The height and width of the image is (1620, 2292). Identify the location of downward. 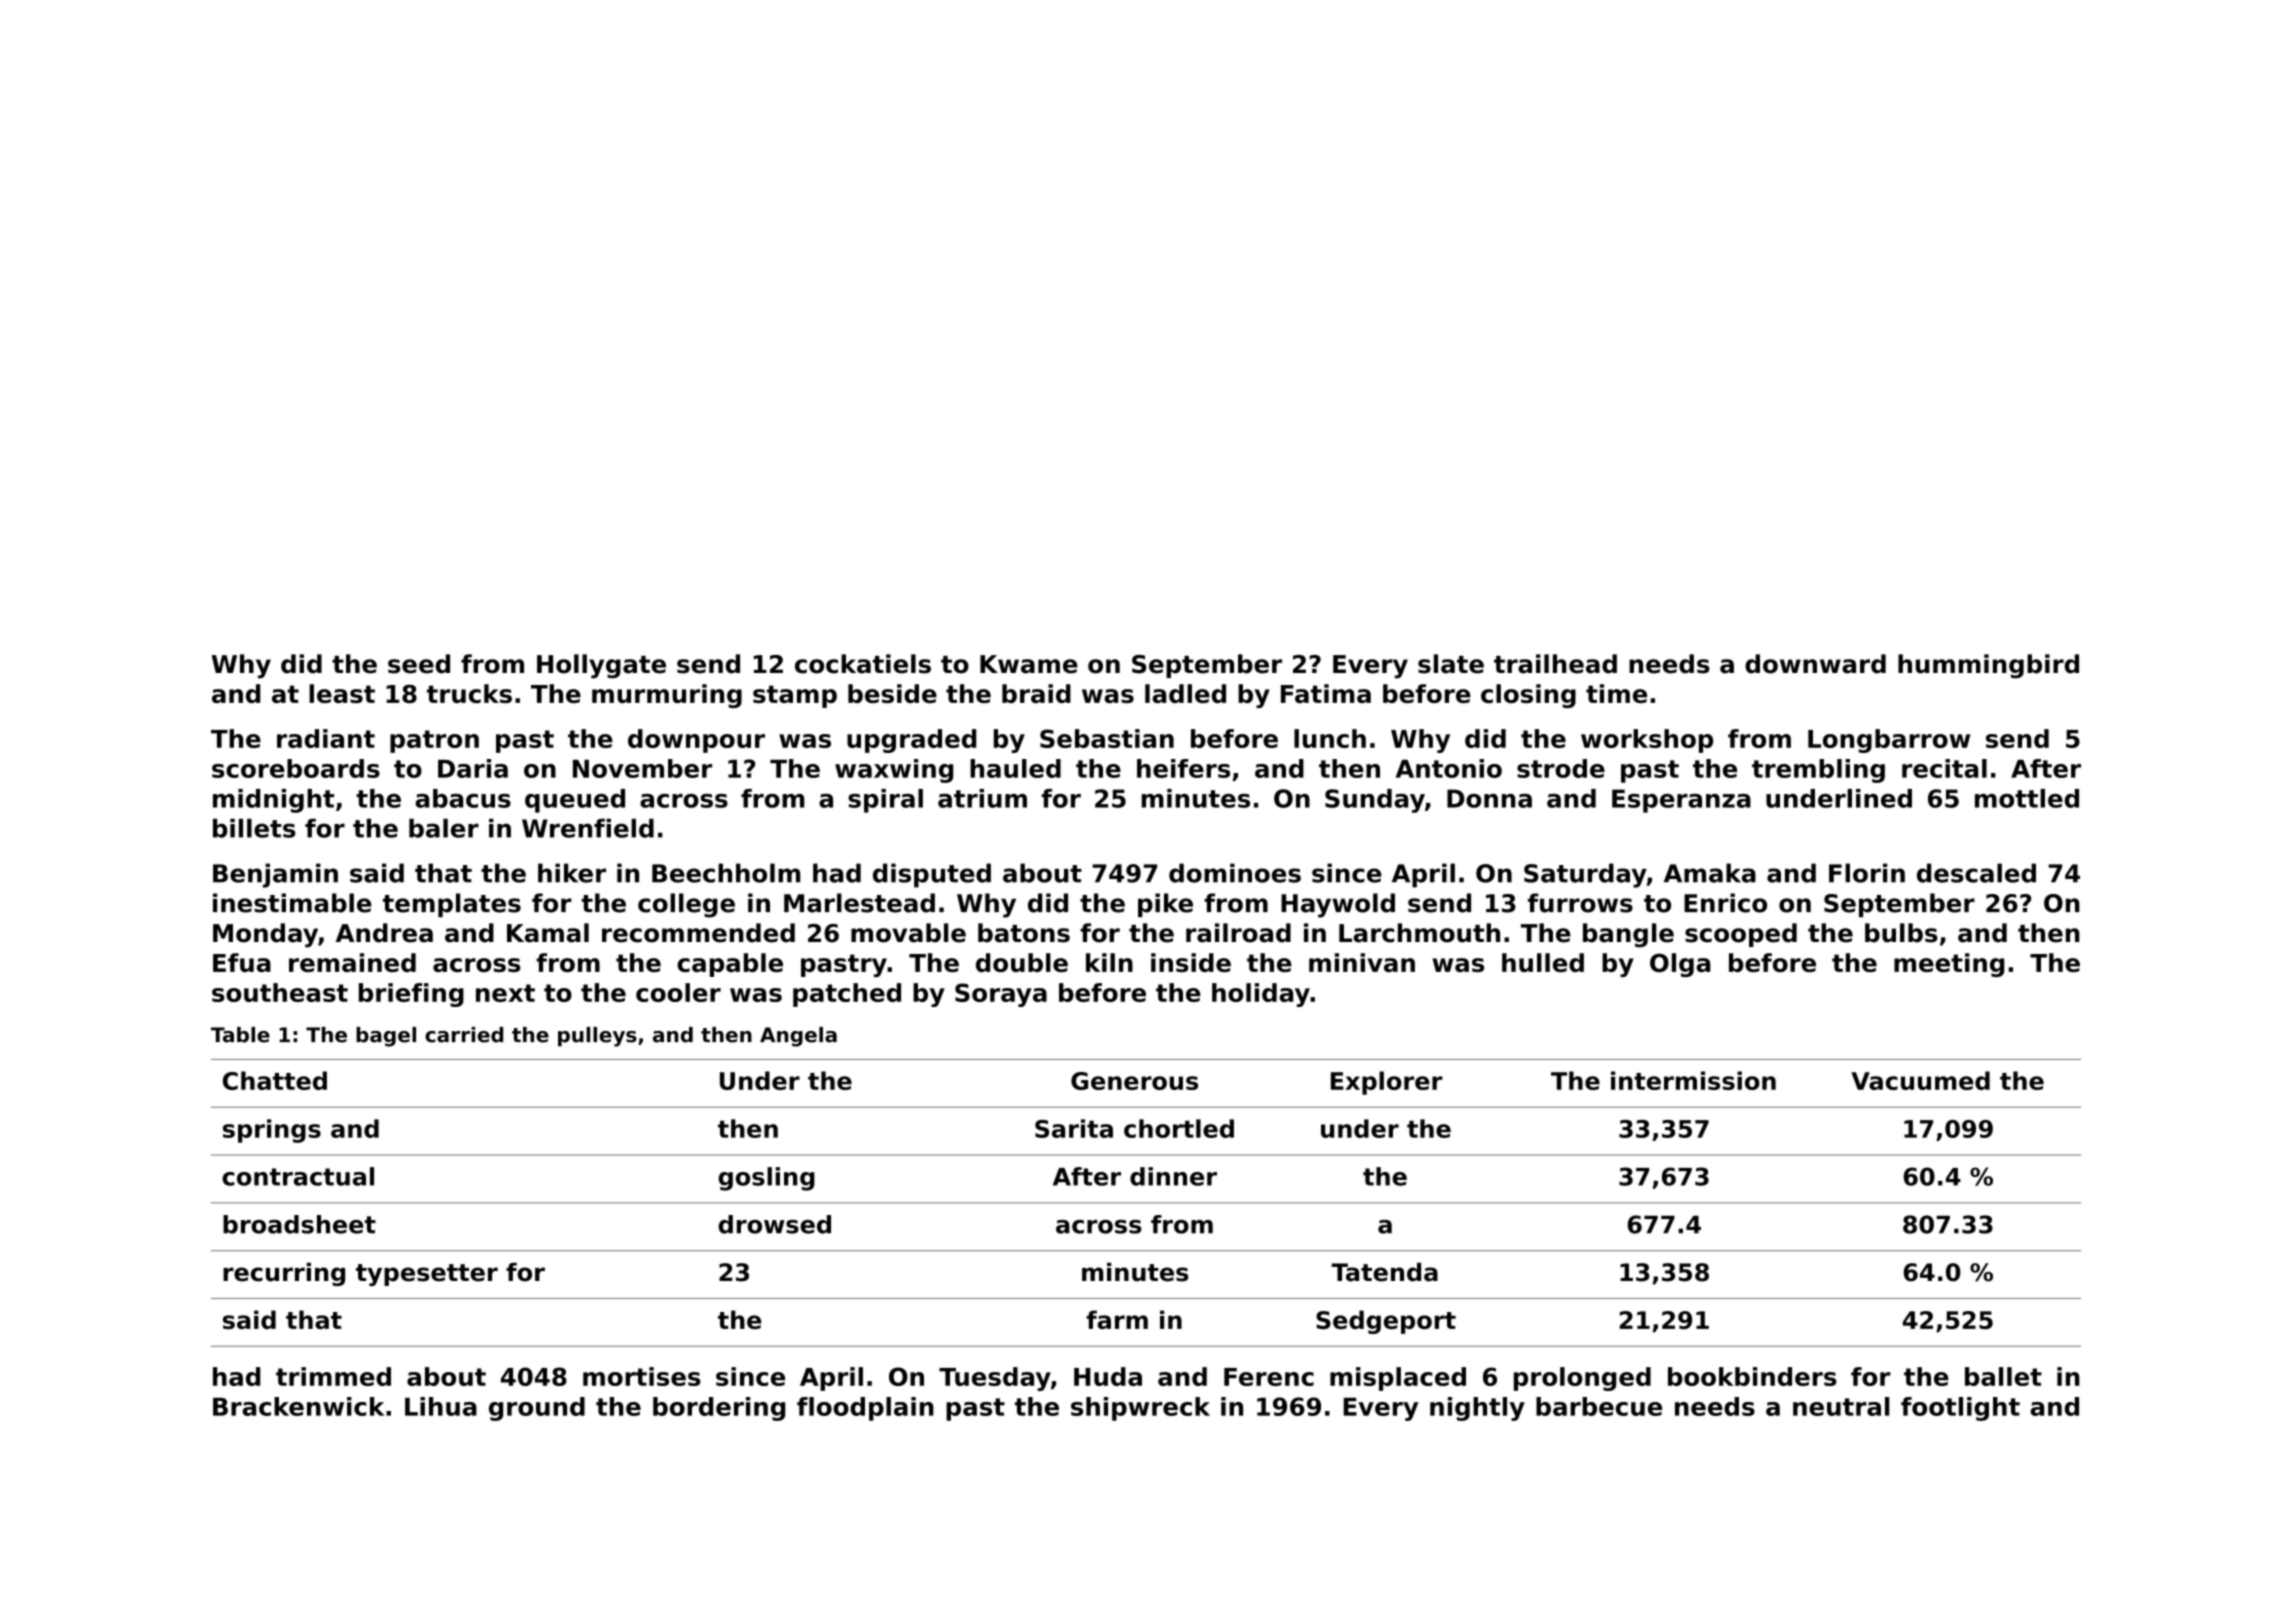
(1815, 664).
